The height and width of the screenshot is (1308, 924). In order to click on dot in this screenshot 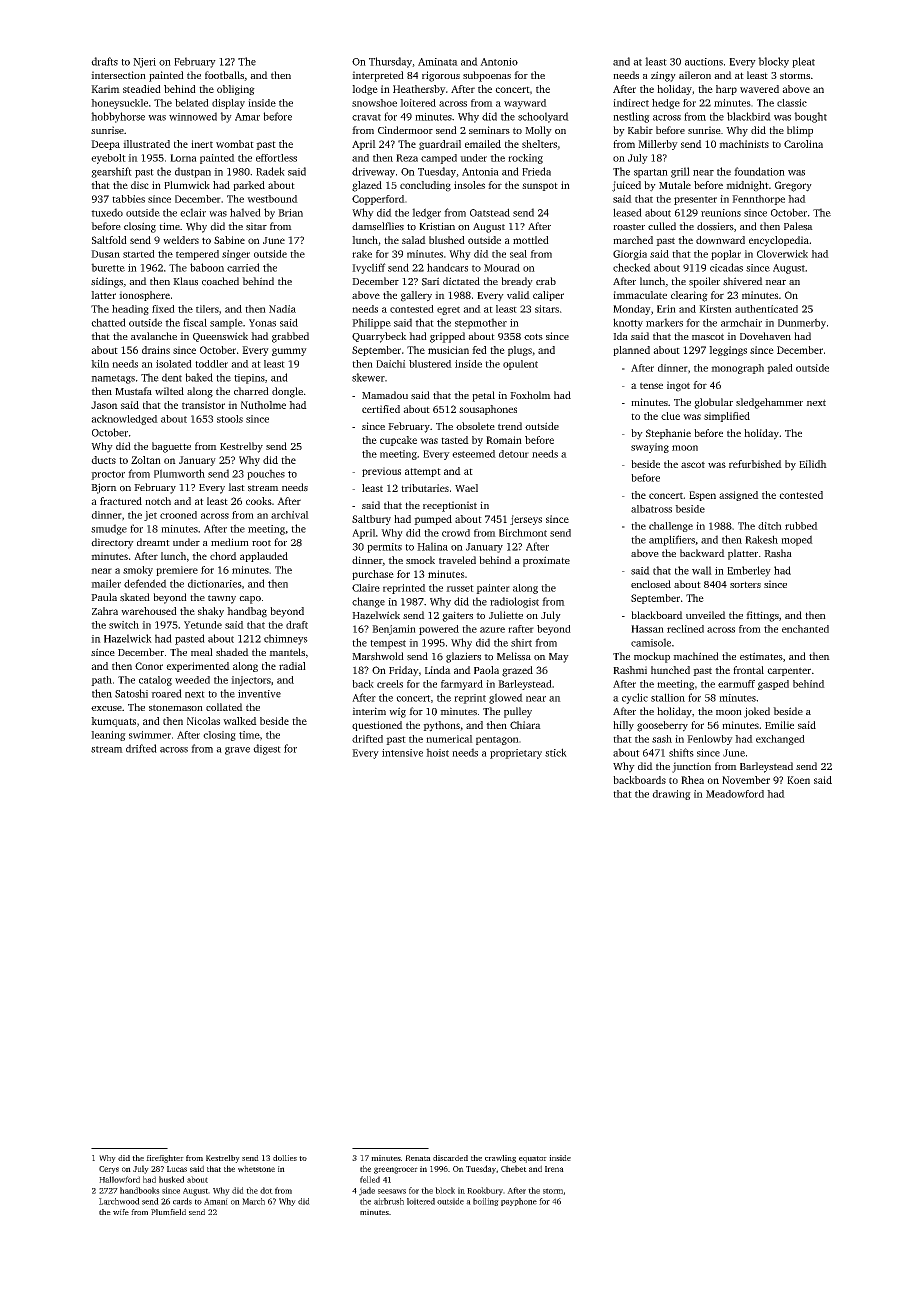, I will do `click(266, 1190)`.
